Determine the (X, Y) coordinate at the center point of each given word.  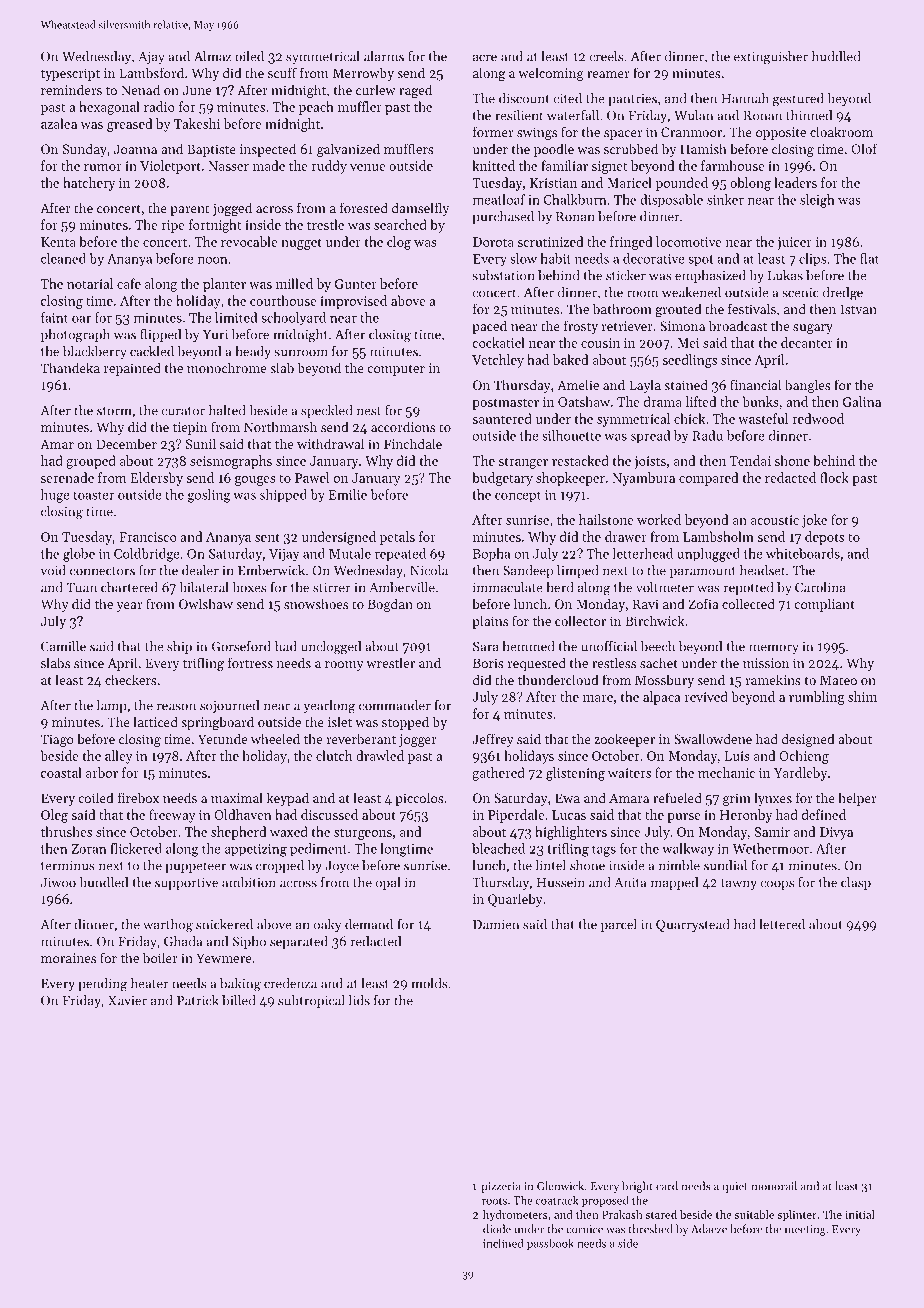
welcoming (551, 74)
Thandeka (70, 367)
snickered (224, 924)
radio (159, 106)
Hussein (561, 882)
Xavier (127, 1001)
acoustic (775, 520)
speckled (326, 411)
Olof (864, 148)
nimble (679, 865)
